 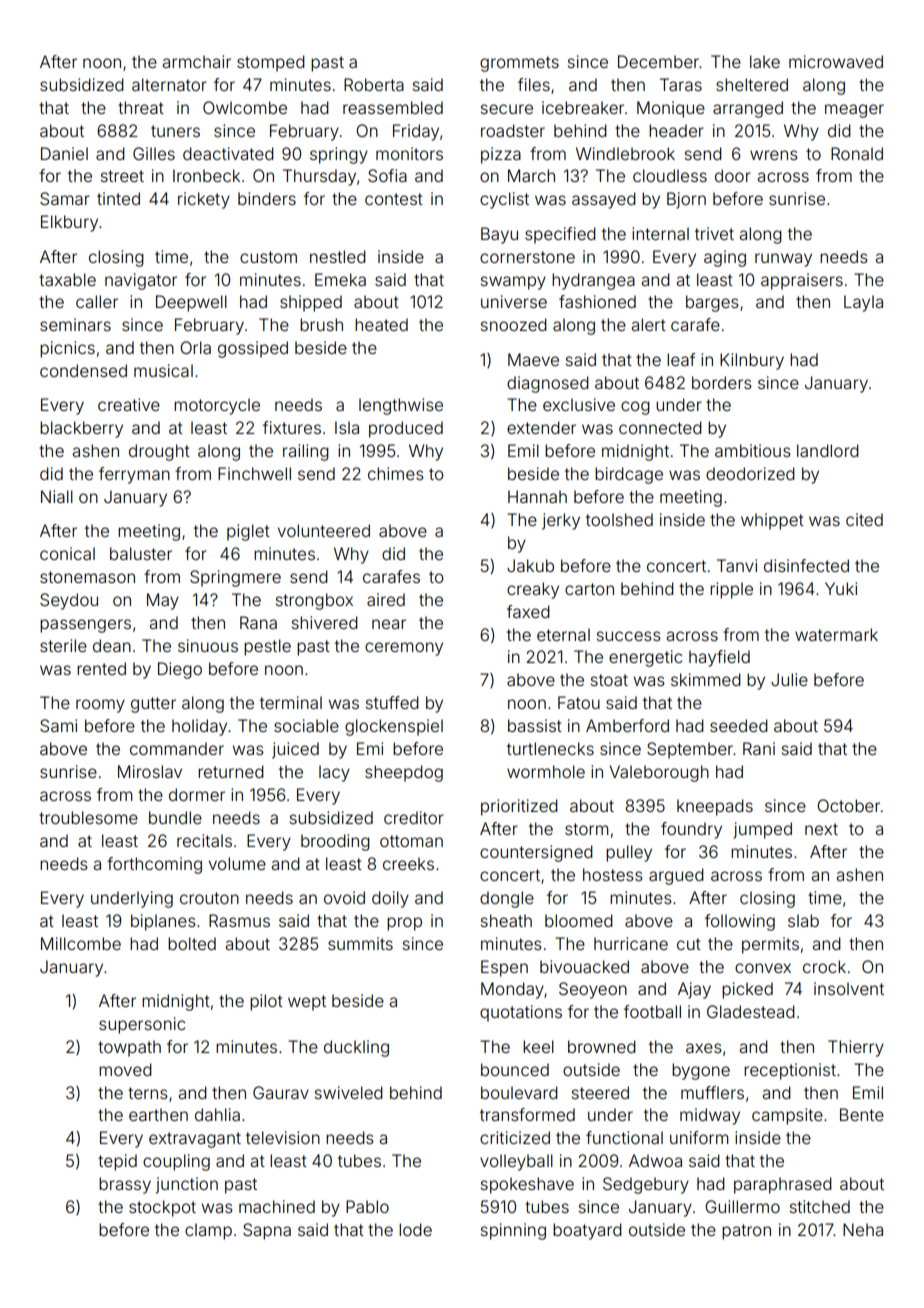 I want to click on lode, so click(x=415, y=1229).
